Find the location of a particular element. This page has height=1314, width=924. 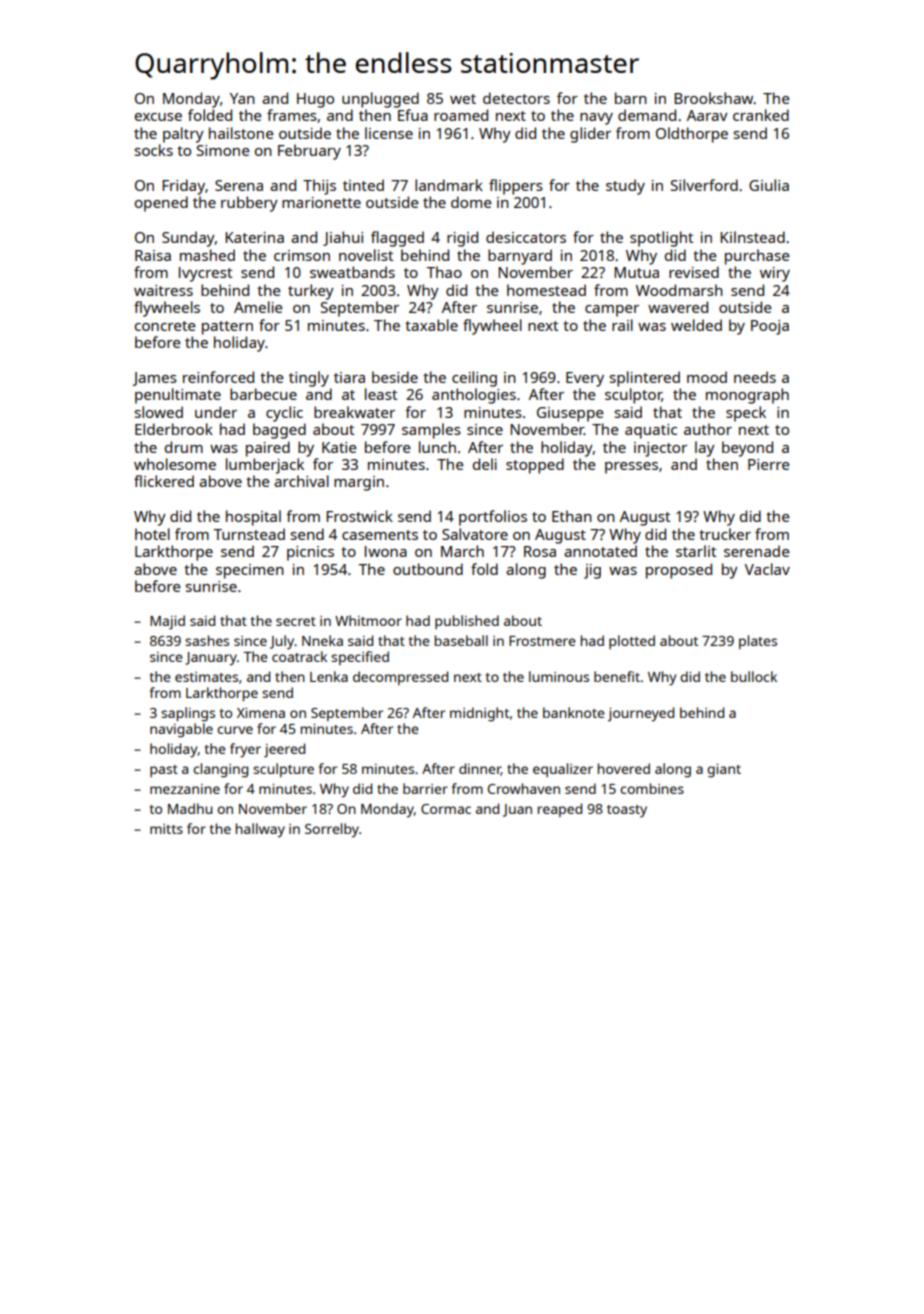

Yan is located at coordinates (242, 98).
